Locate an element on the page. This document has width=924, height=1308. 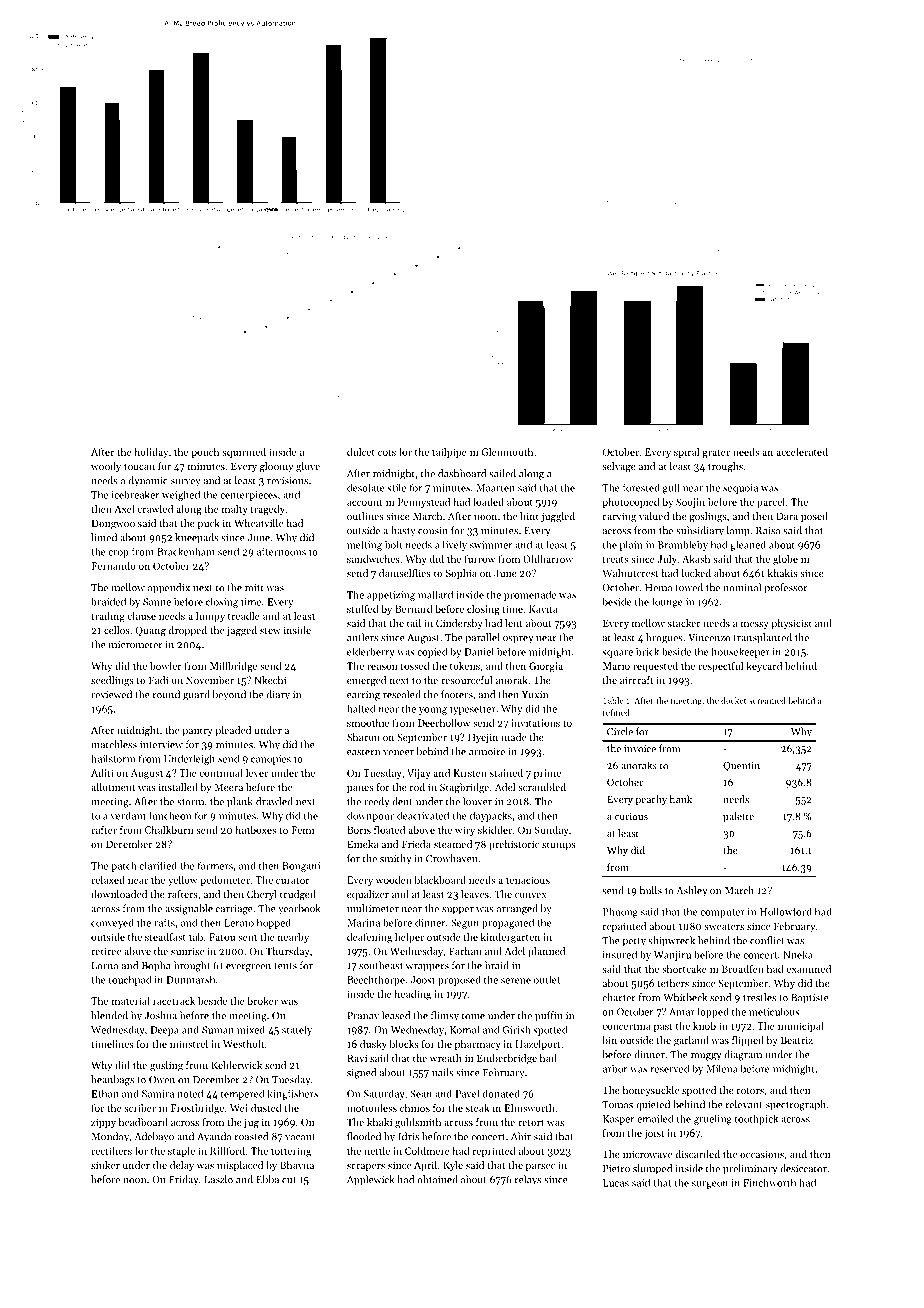
louver is located at coordinates (477, 801).
